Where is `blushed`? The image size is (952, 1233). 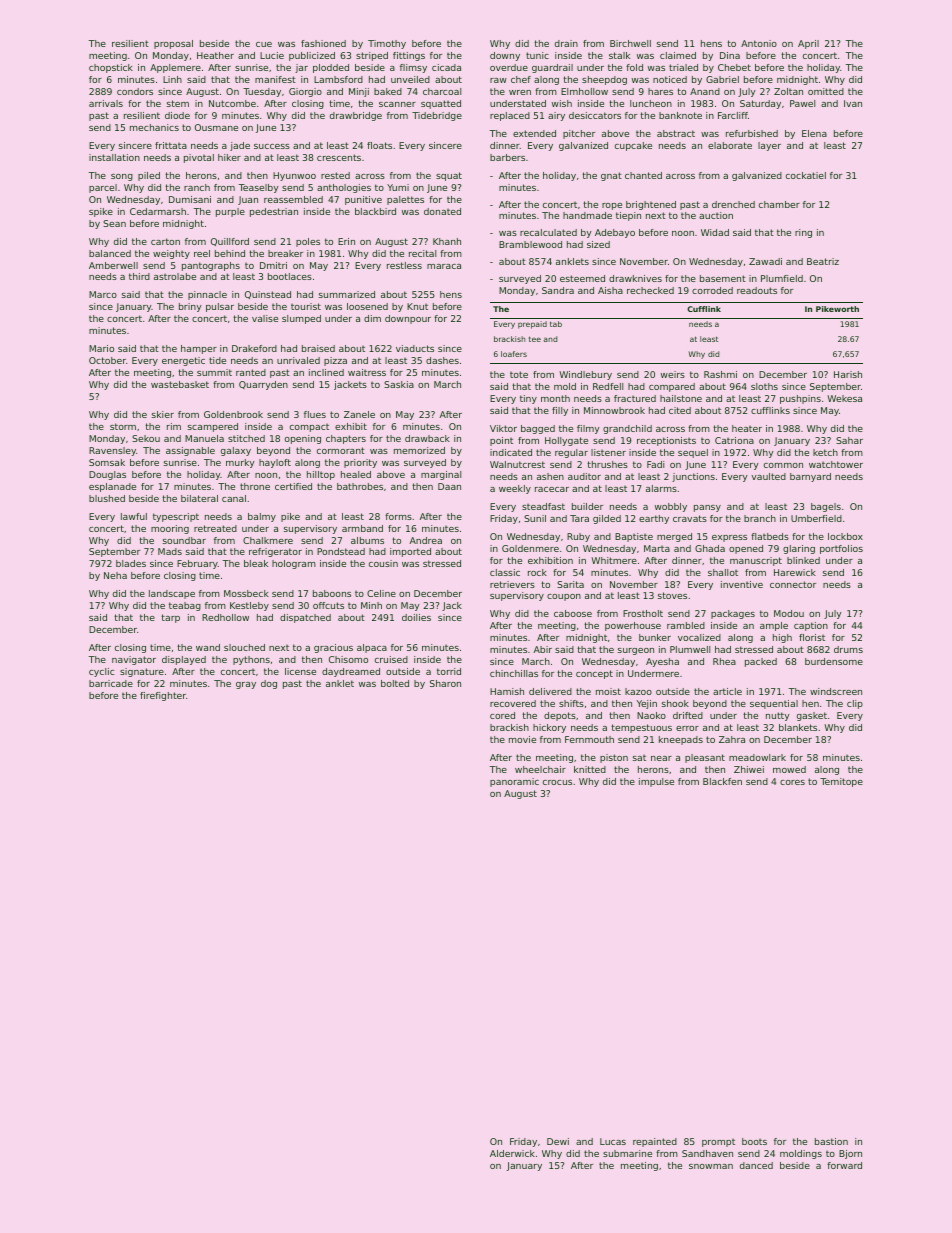
blushed is located at coordinates (107, 498).
